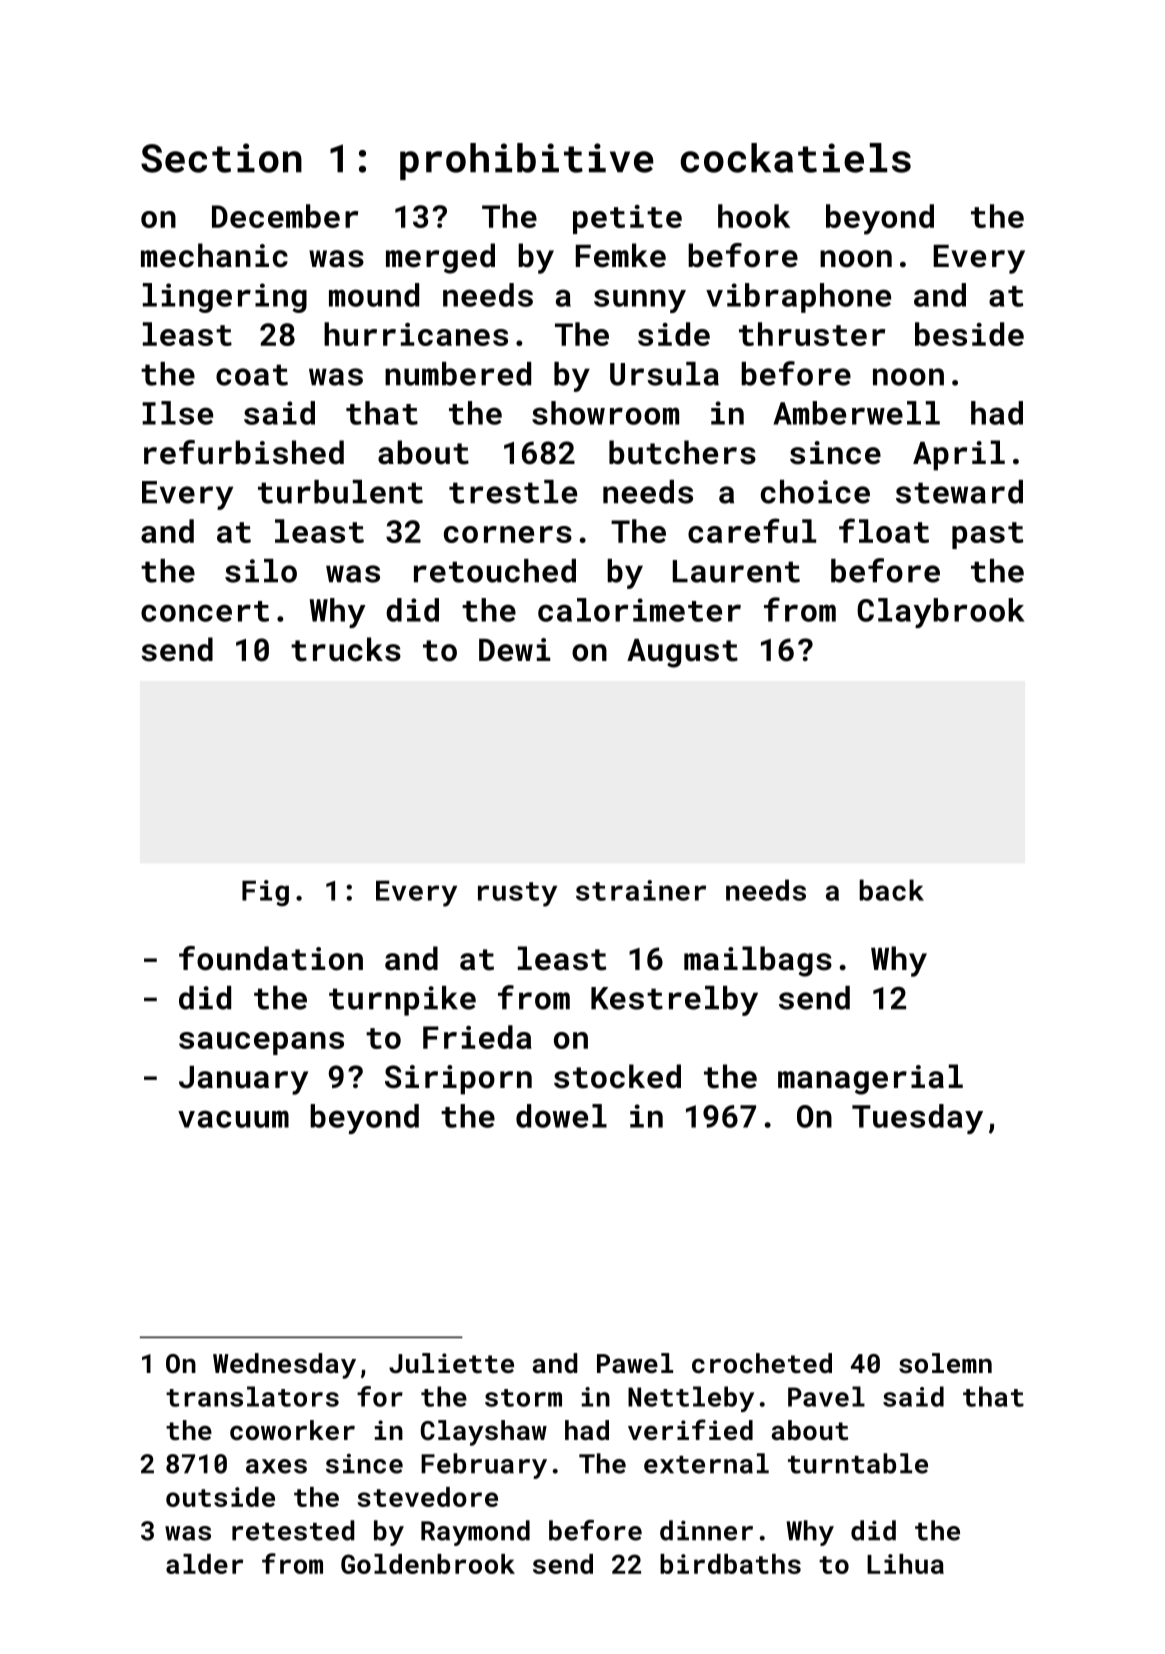 This page has width=1165, height=1654. What do you see at coordinates (605, 413) in the page?
I see `showroom` at bounding box center [605, 413].
